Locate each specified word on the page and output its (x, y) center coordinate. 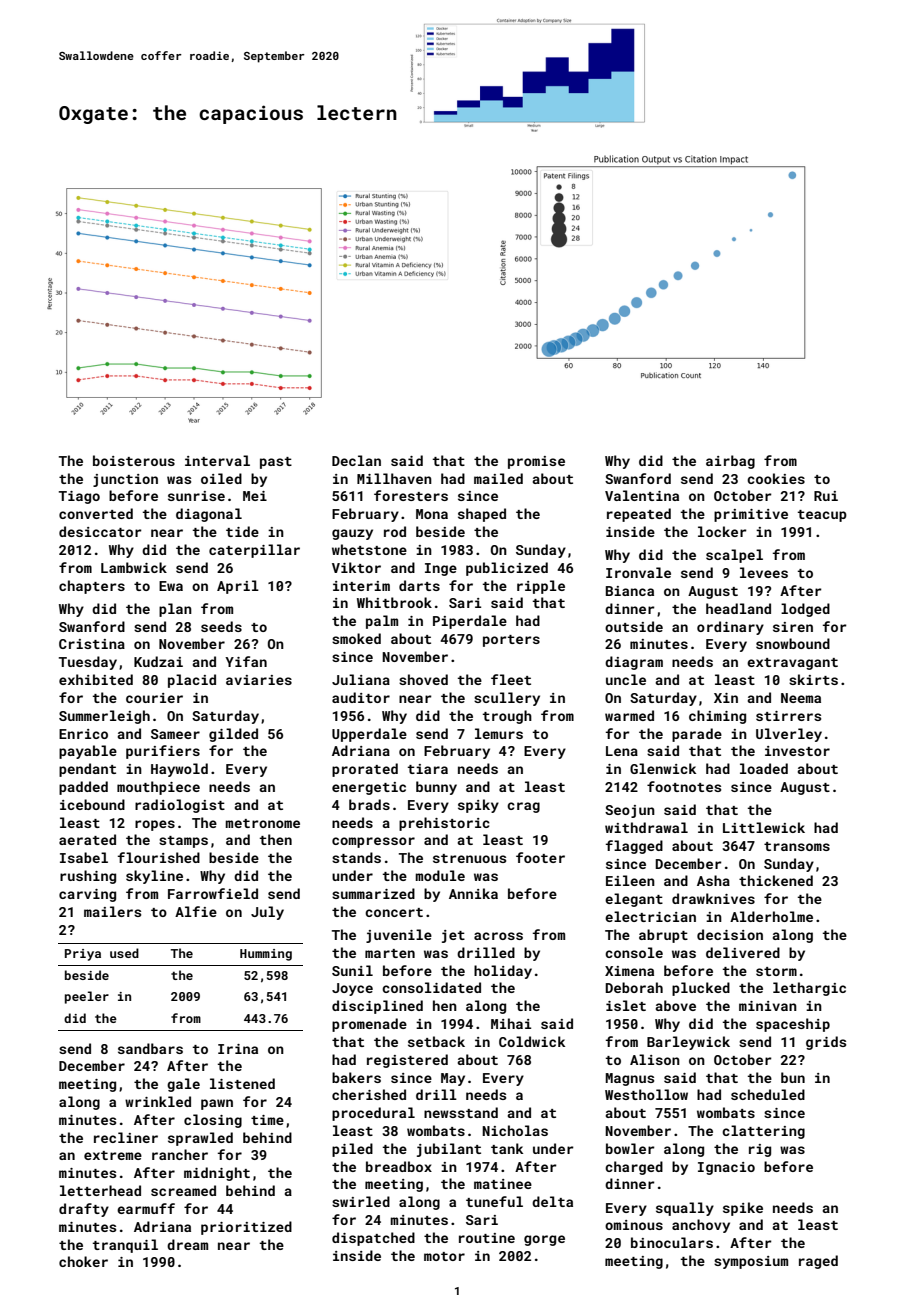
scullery (507, 699)
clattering (763, 1132)
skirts (813, 679)
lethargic (809, 989)
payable (88, 752)
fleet (511, 679)
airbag (730, 462)
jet (453, 936)
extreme (113, 1155)
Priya (83, 955)
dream (187, 1244)
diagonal (209, 515)
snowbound (793, 643)
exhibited (96, 679)
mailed (498, 478)
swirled (361, 1201)
